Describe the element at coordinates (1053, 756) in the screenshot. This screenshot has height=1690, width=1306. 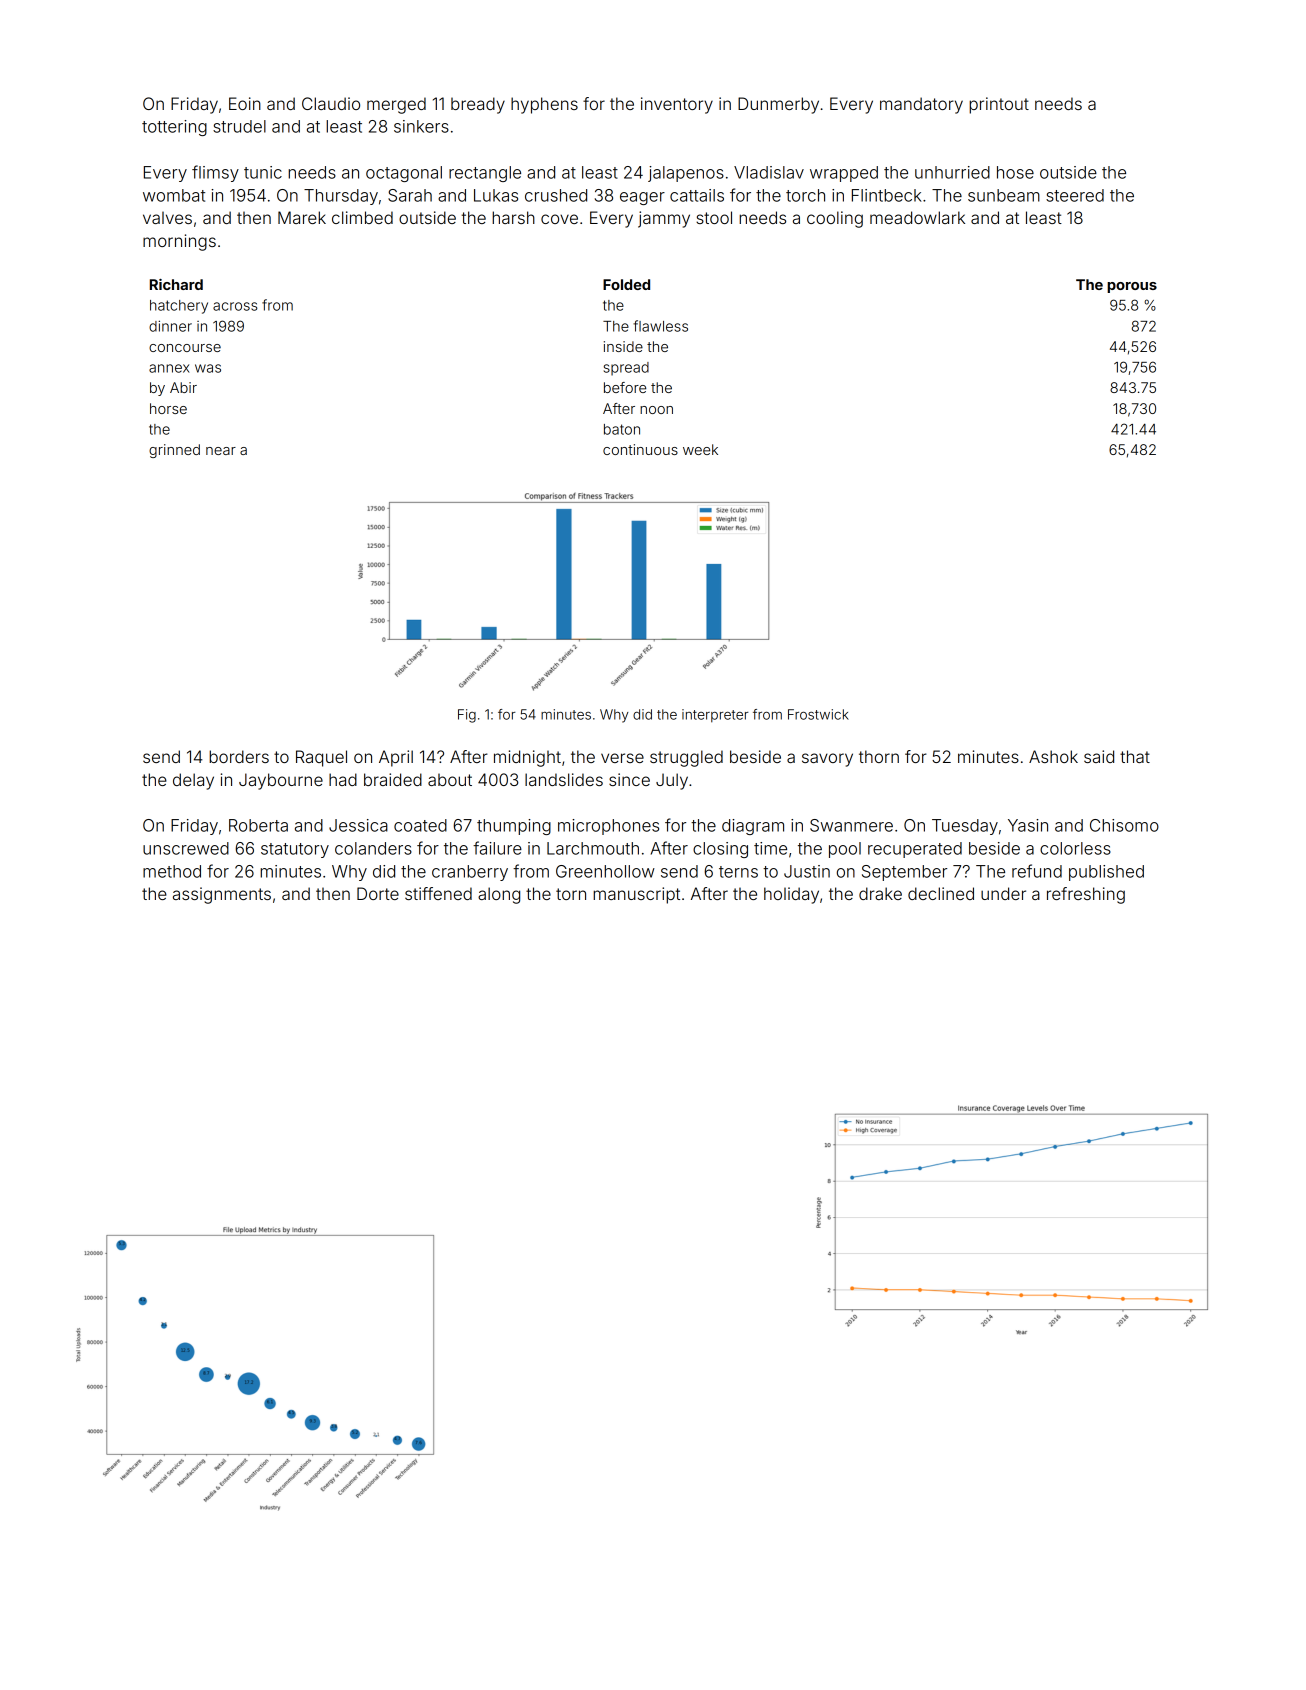
I see `Ashok` at that location.
